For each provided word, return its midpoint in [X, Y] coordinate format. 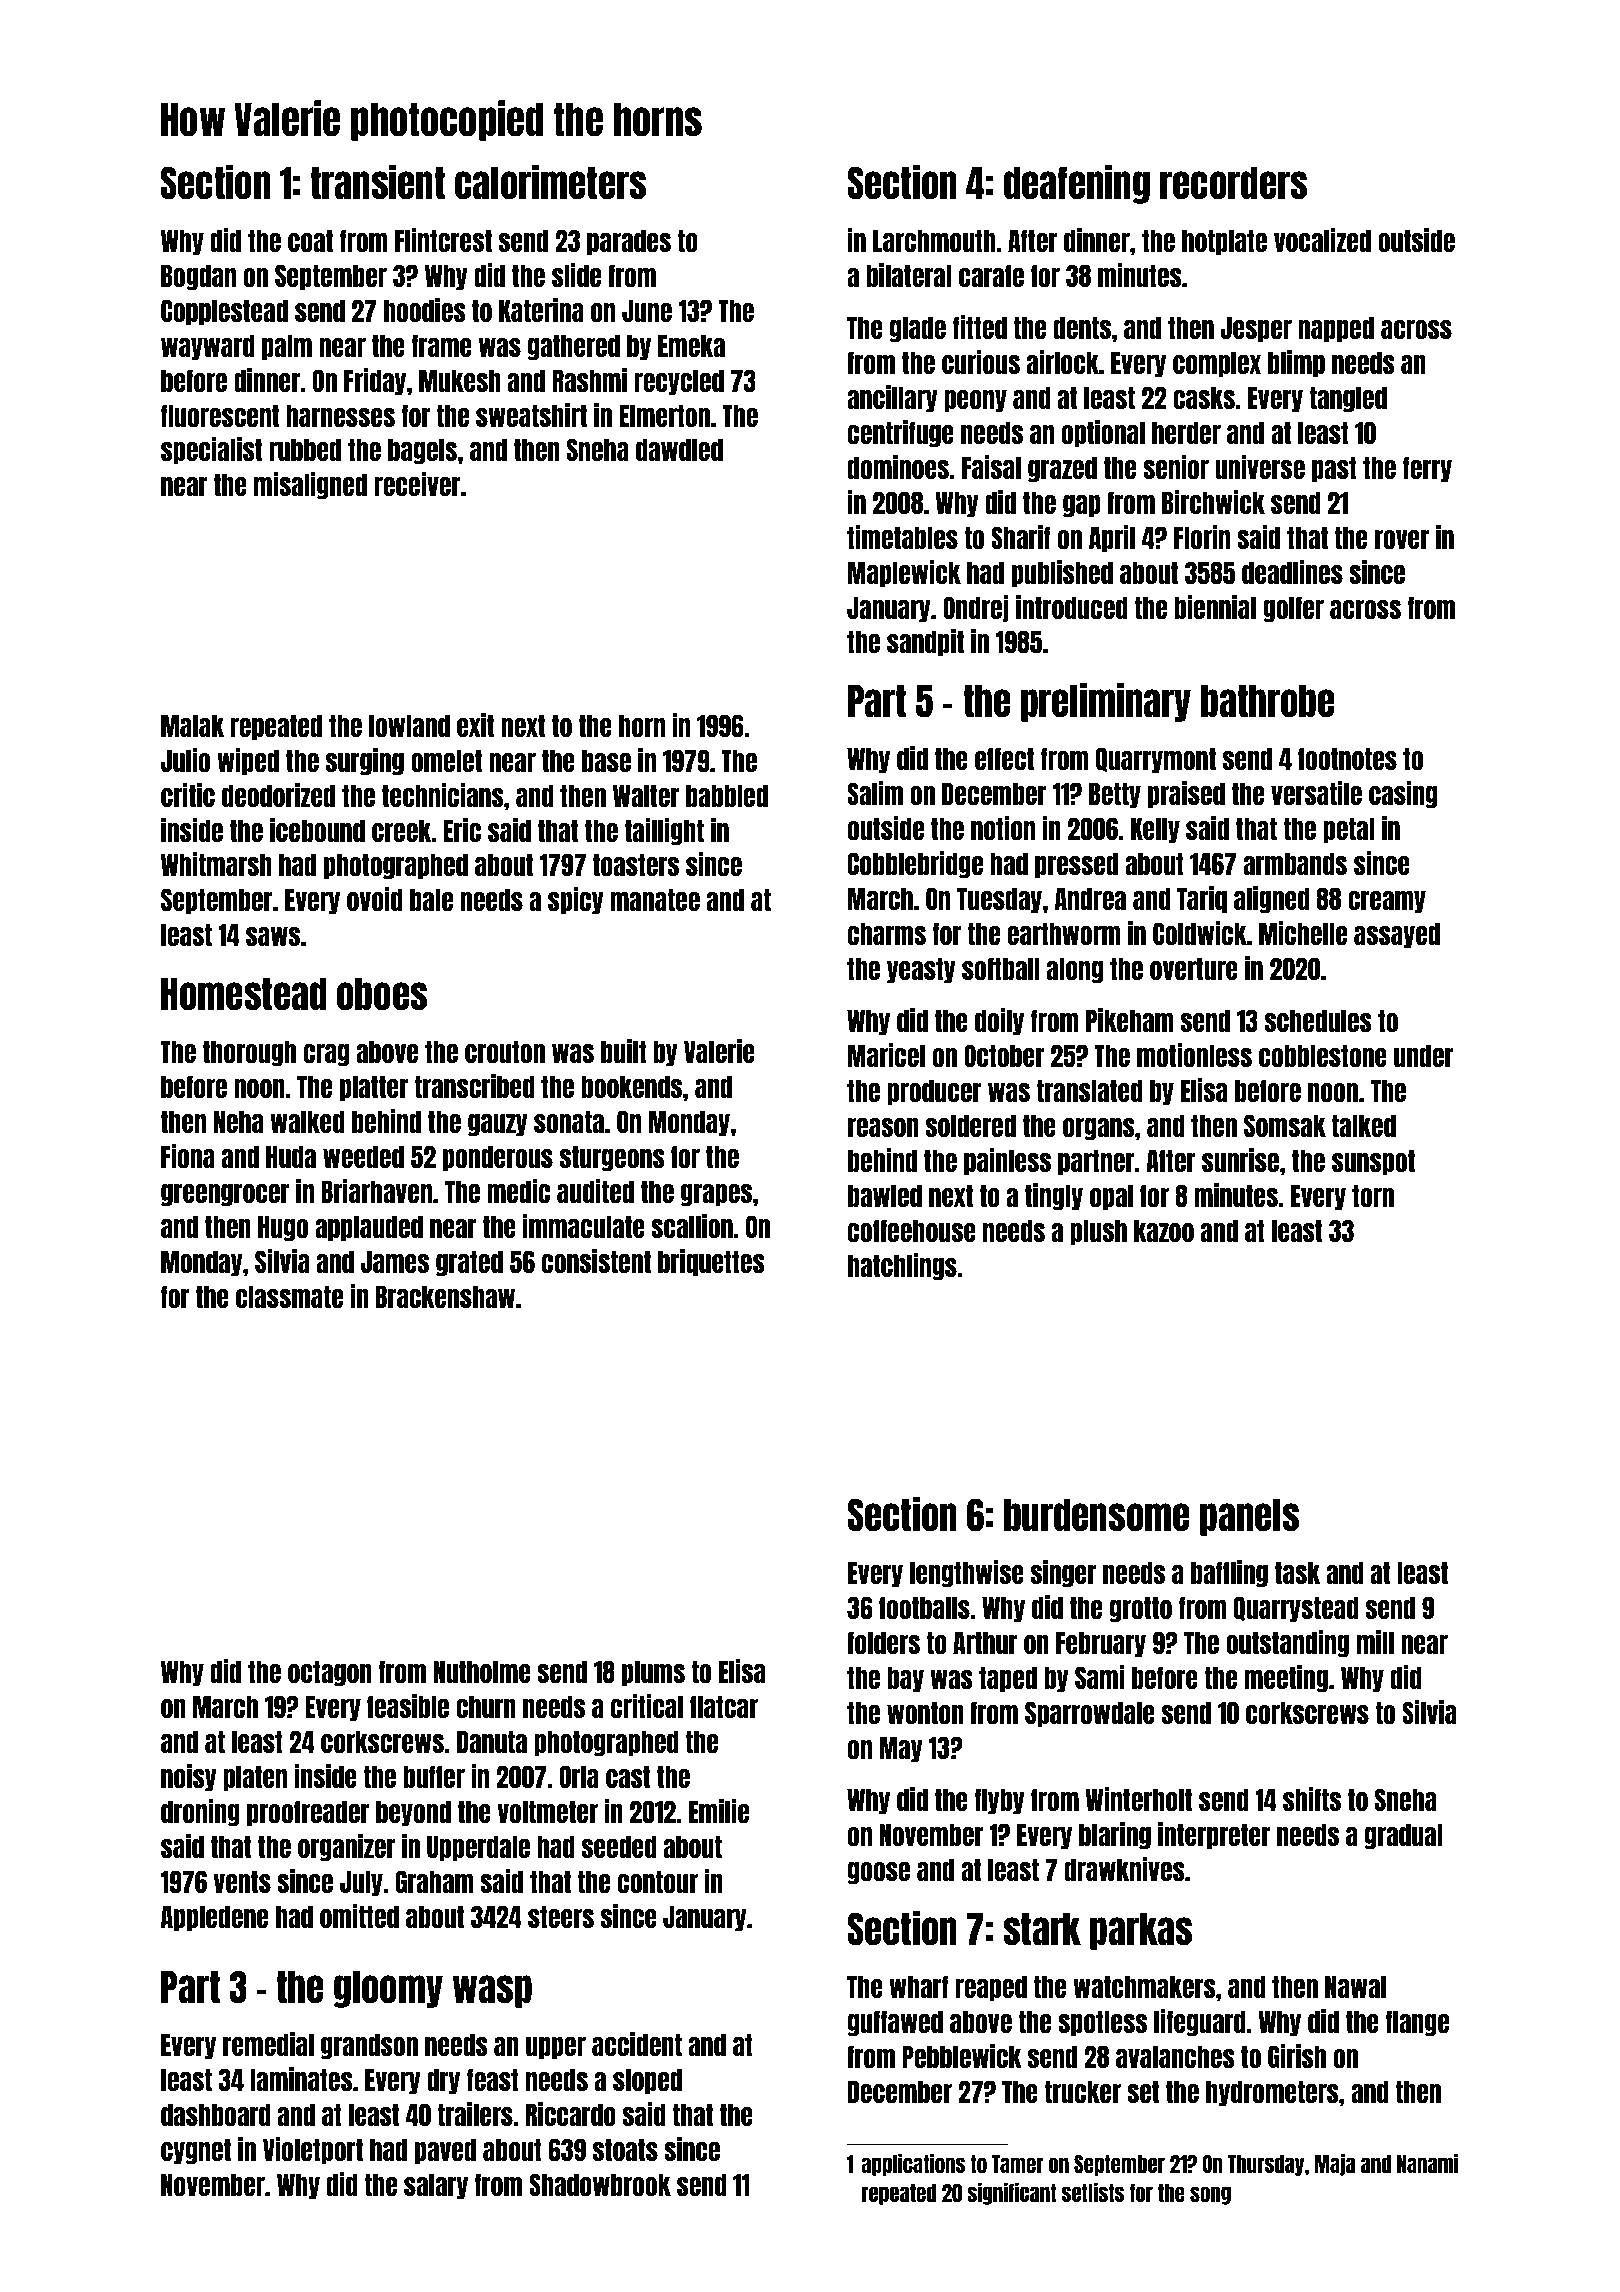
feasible [408, 1706]
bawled [885, 1196]
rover [1402, 539]
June [647, 311]
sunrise [1240, 1160]
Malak [192, 726]
